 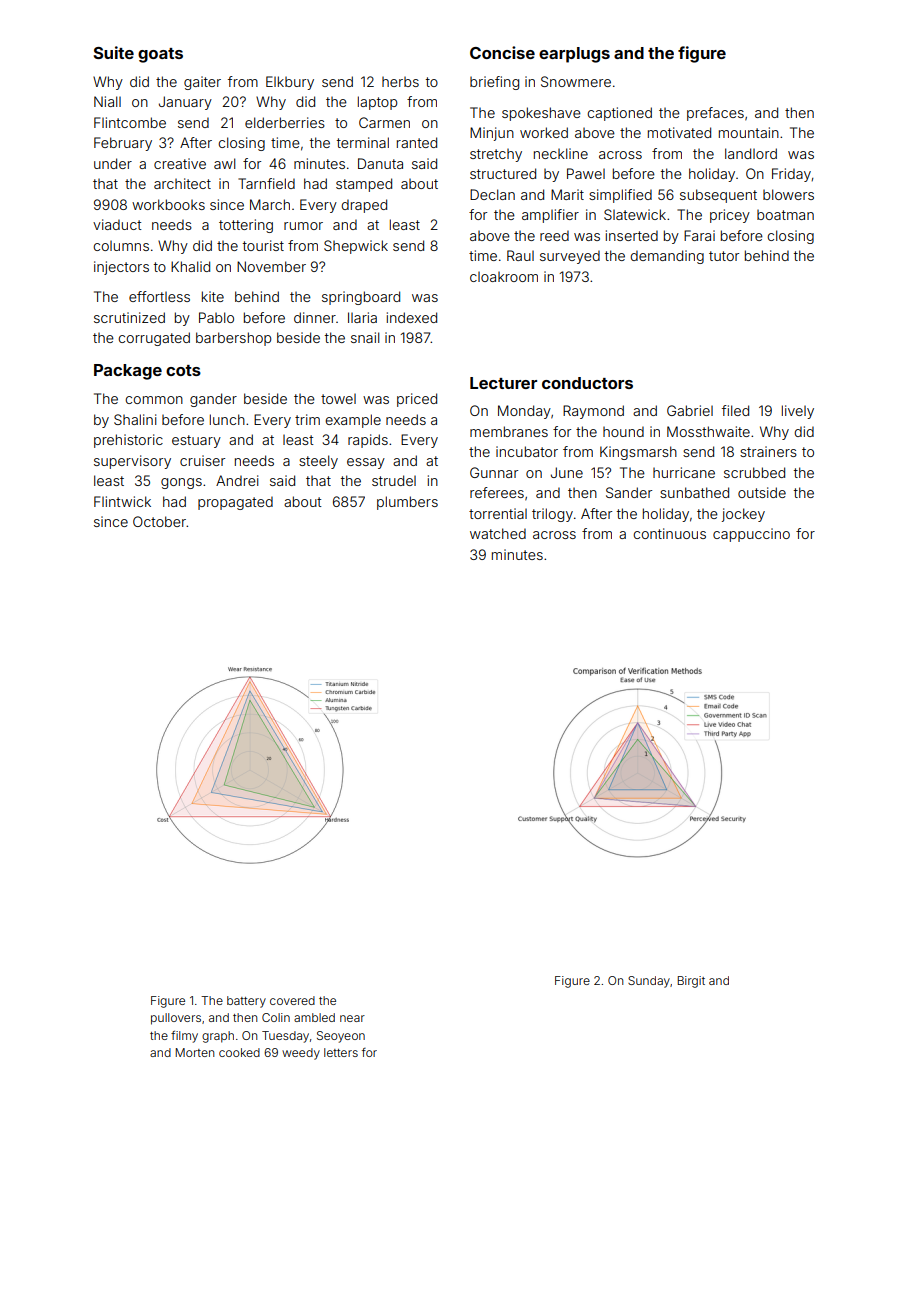 What do you see at coordinates (122, 501) in the screenshot?
I see `Flintwick` at bounding box center [122, 501].
